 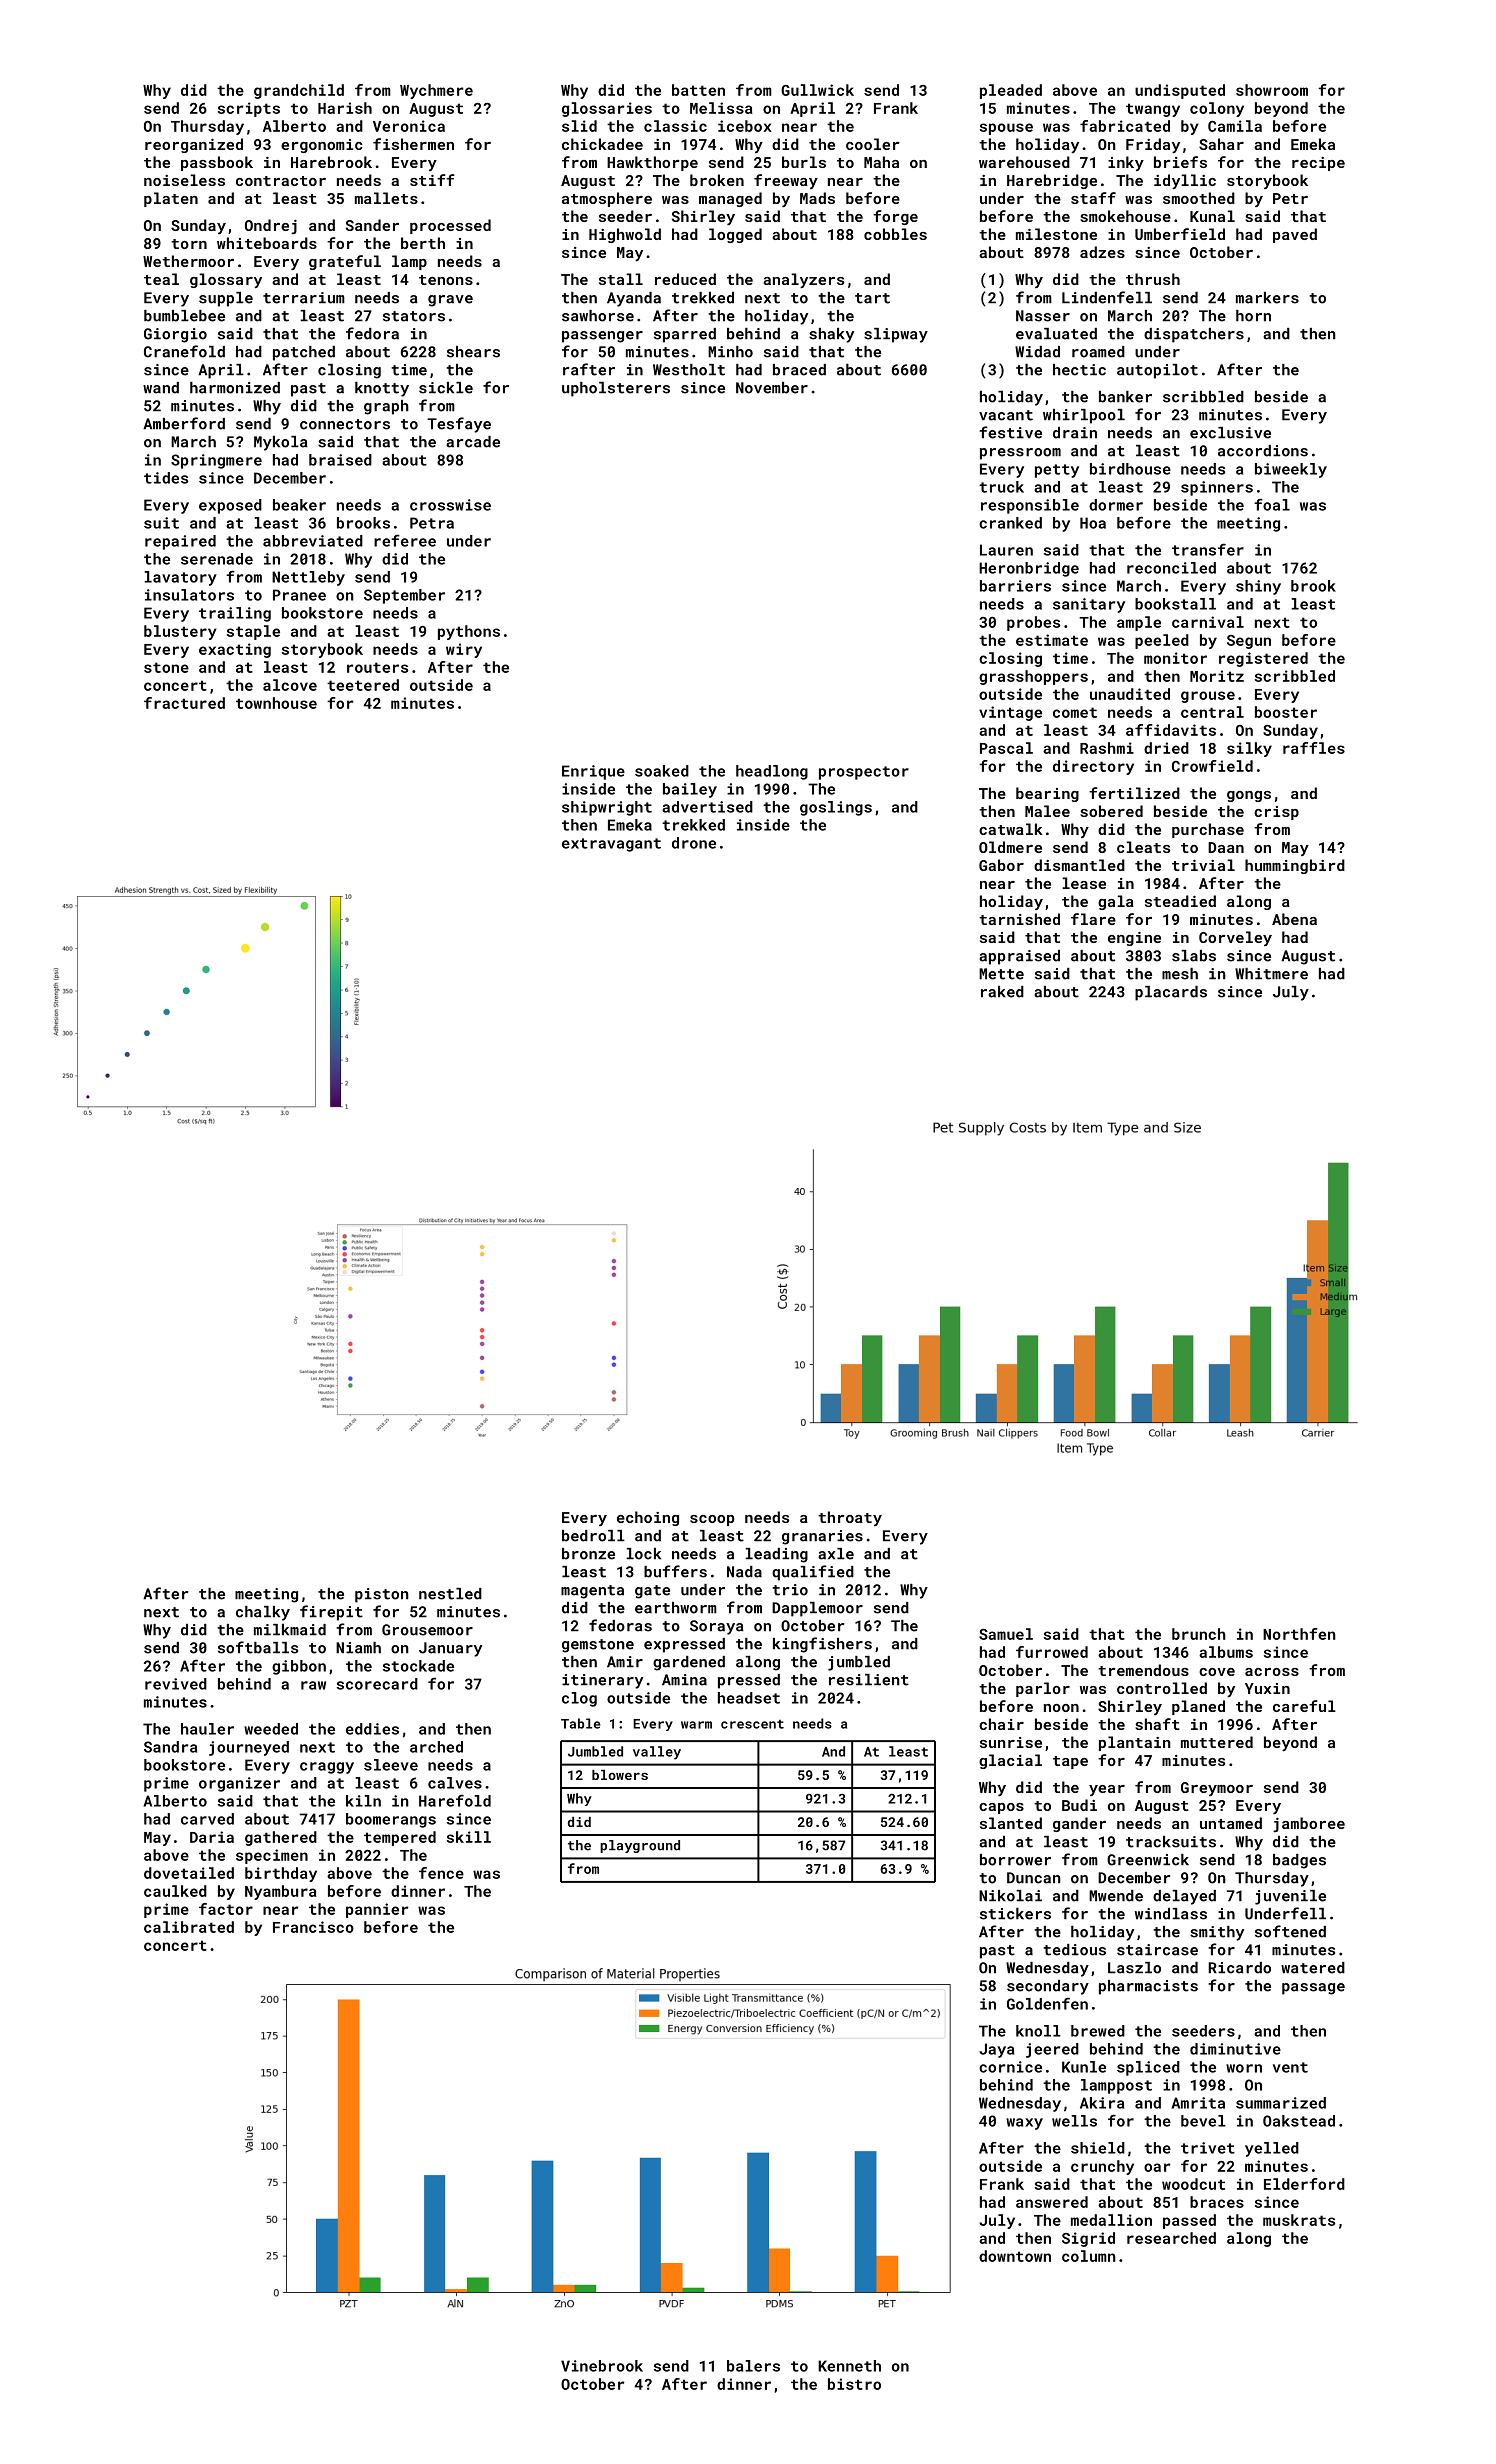 I want to click on brunch, so click(x=1199, y=1634).
